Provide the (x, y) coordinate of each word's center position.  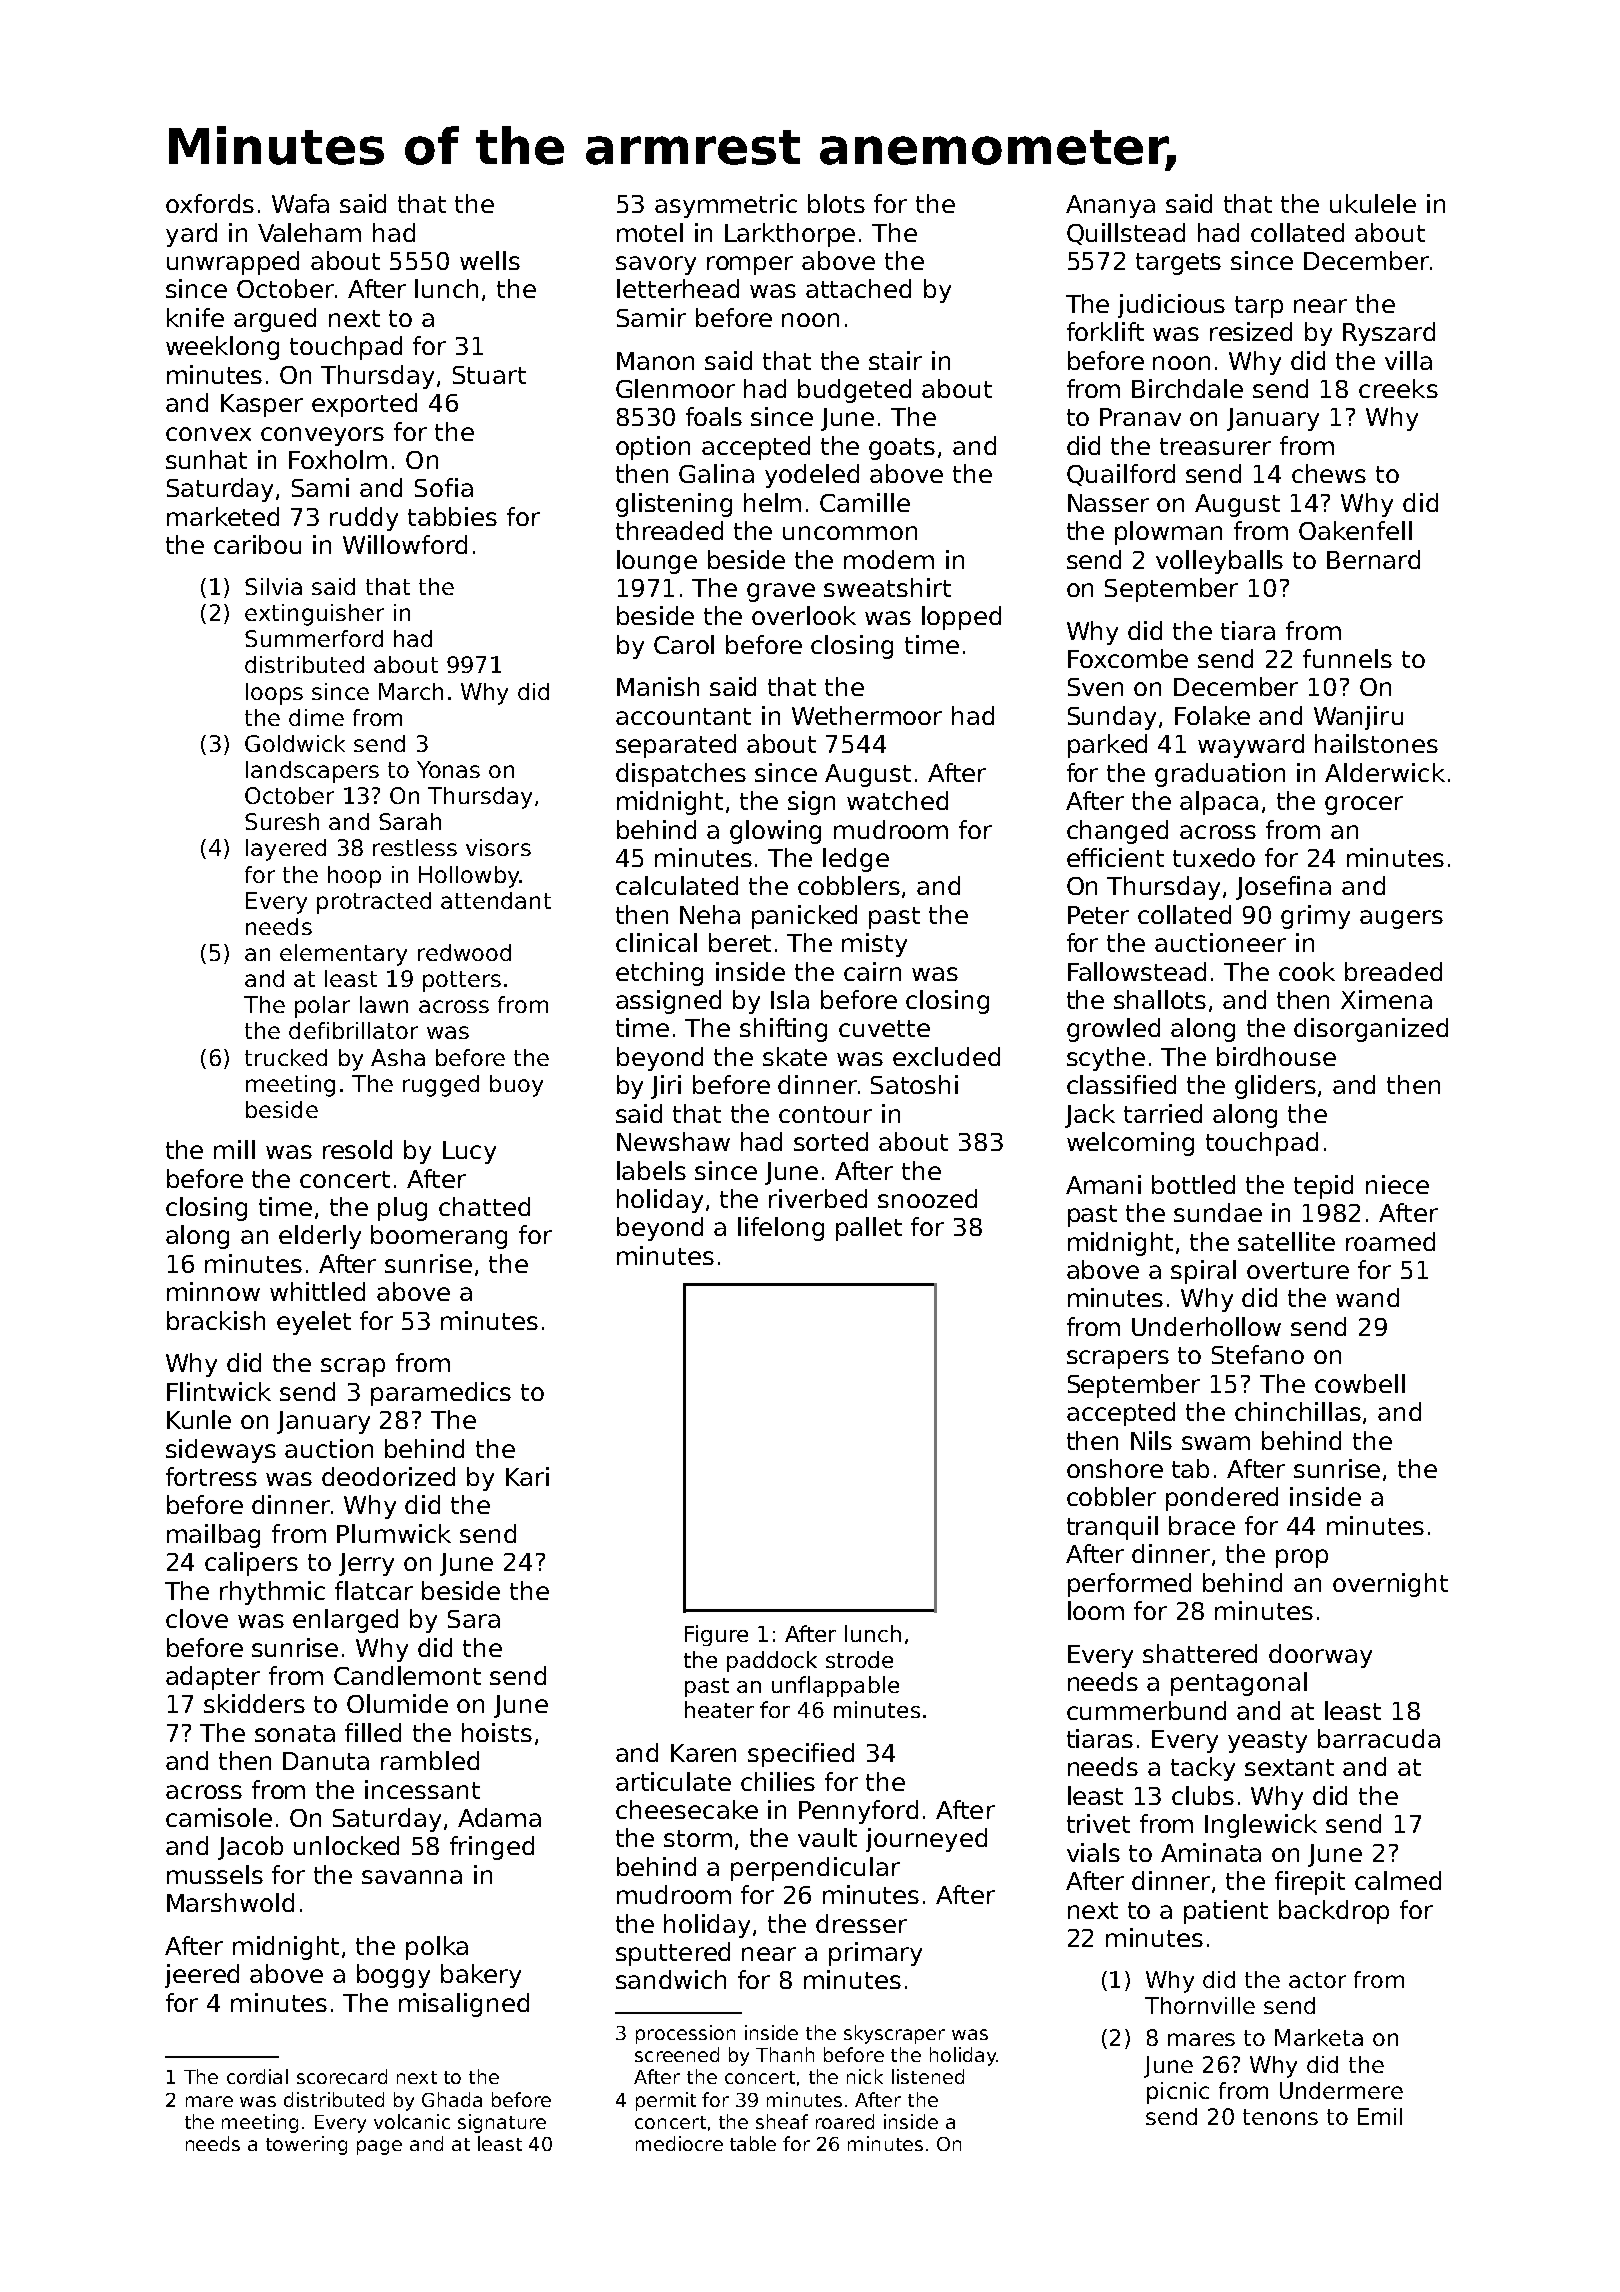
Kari (527, 1476)
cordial (257, 2076)
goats (902, 449)
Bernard (1373, 559)
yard (191, 235)
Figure (716, 1635)
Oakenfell (1355, 530)
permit (666, 2101)
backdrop (1334, 1912)
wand (1367, 1297)
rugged (441, 1086)
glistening (674, 505)
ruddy (364, 519)
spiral (1203, 1272)
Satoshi (914, 1084)
